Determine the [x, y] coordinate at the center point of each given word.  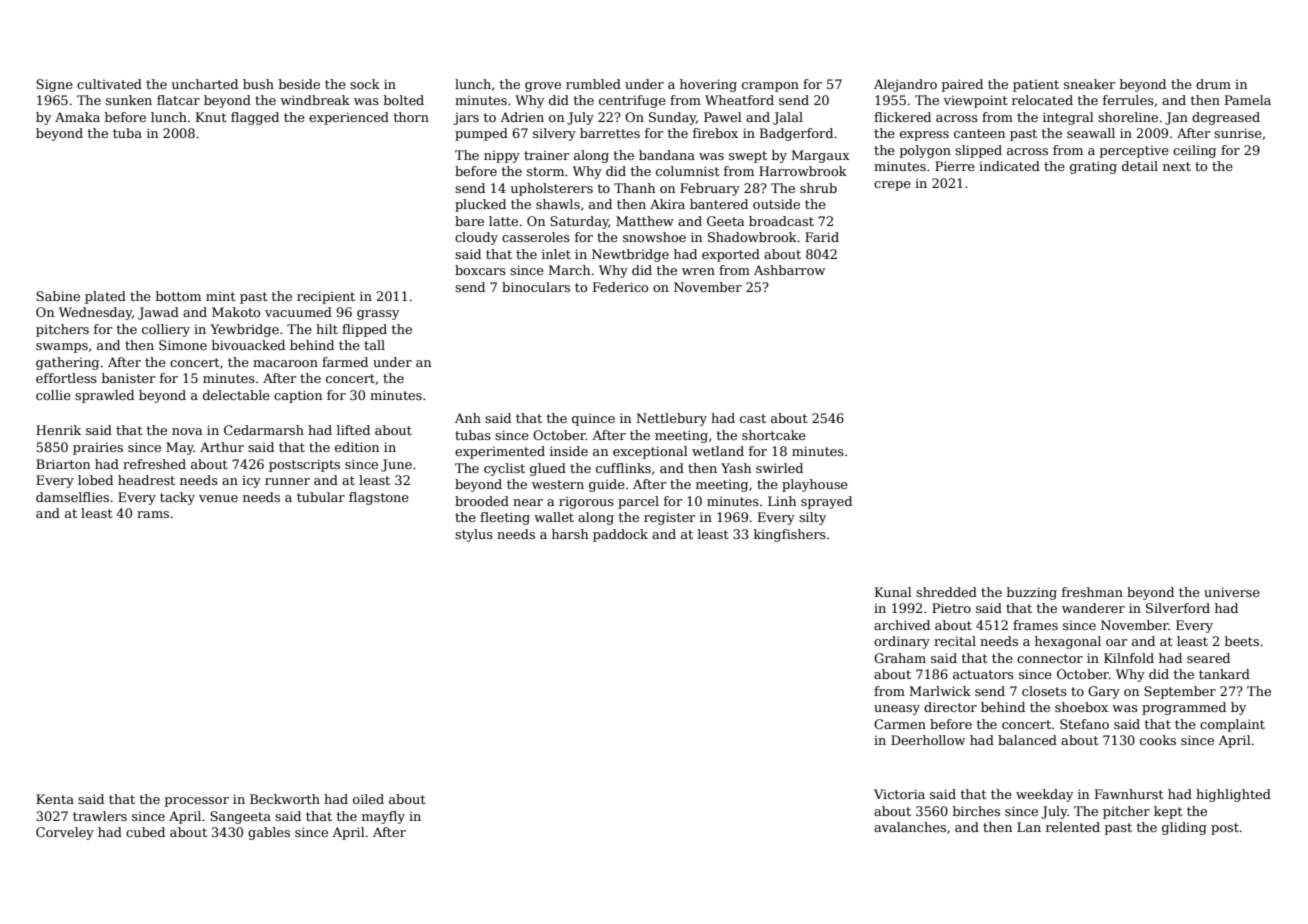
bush [258, 84]
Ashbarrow [789, 270]
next [1177, 166]
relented [1073, 827]
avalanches [910, 827]
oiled [368, 799]
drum [1213, 84]
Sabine [58, 296]
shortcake [774, 435]
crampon [770, 87]
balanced [1027, 740]
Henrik [58, 430]
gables [269, 833]
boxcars [480, 270]
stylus [474, 535]
